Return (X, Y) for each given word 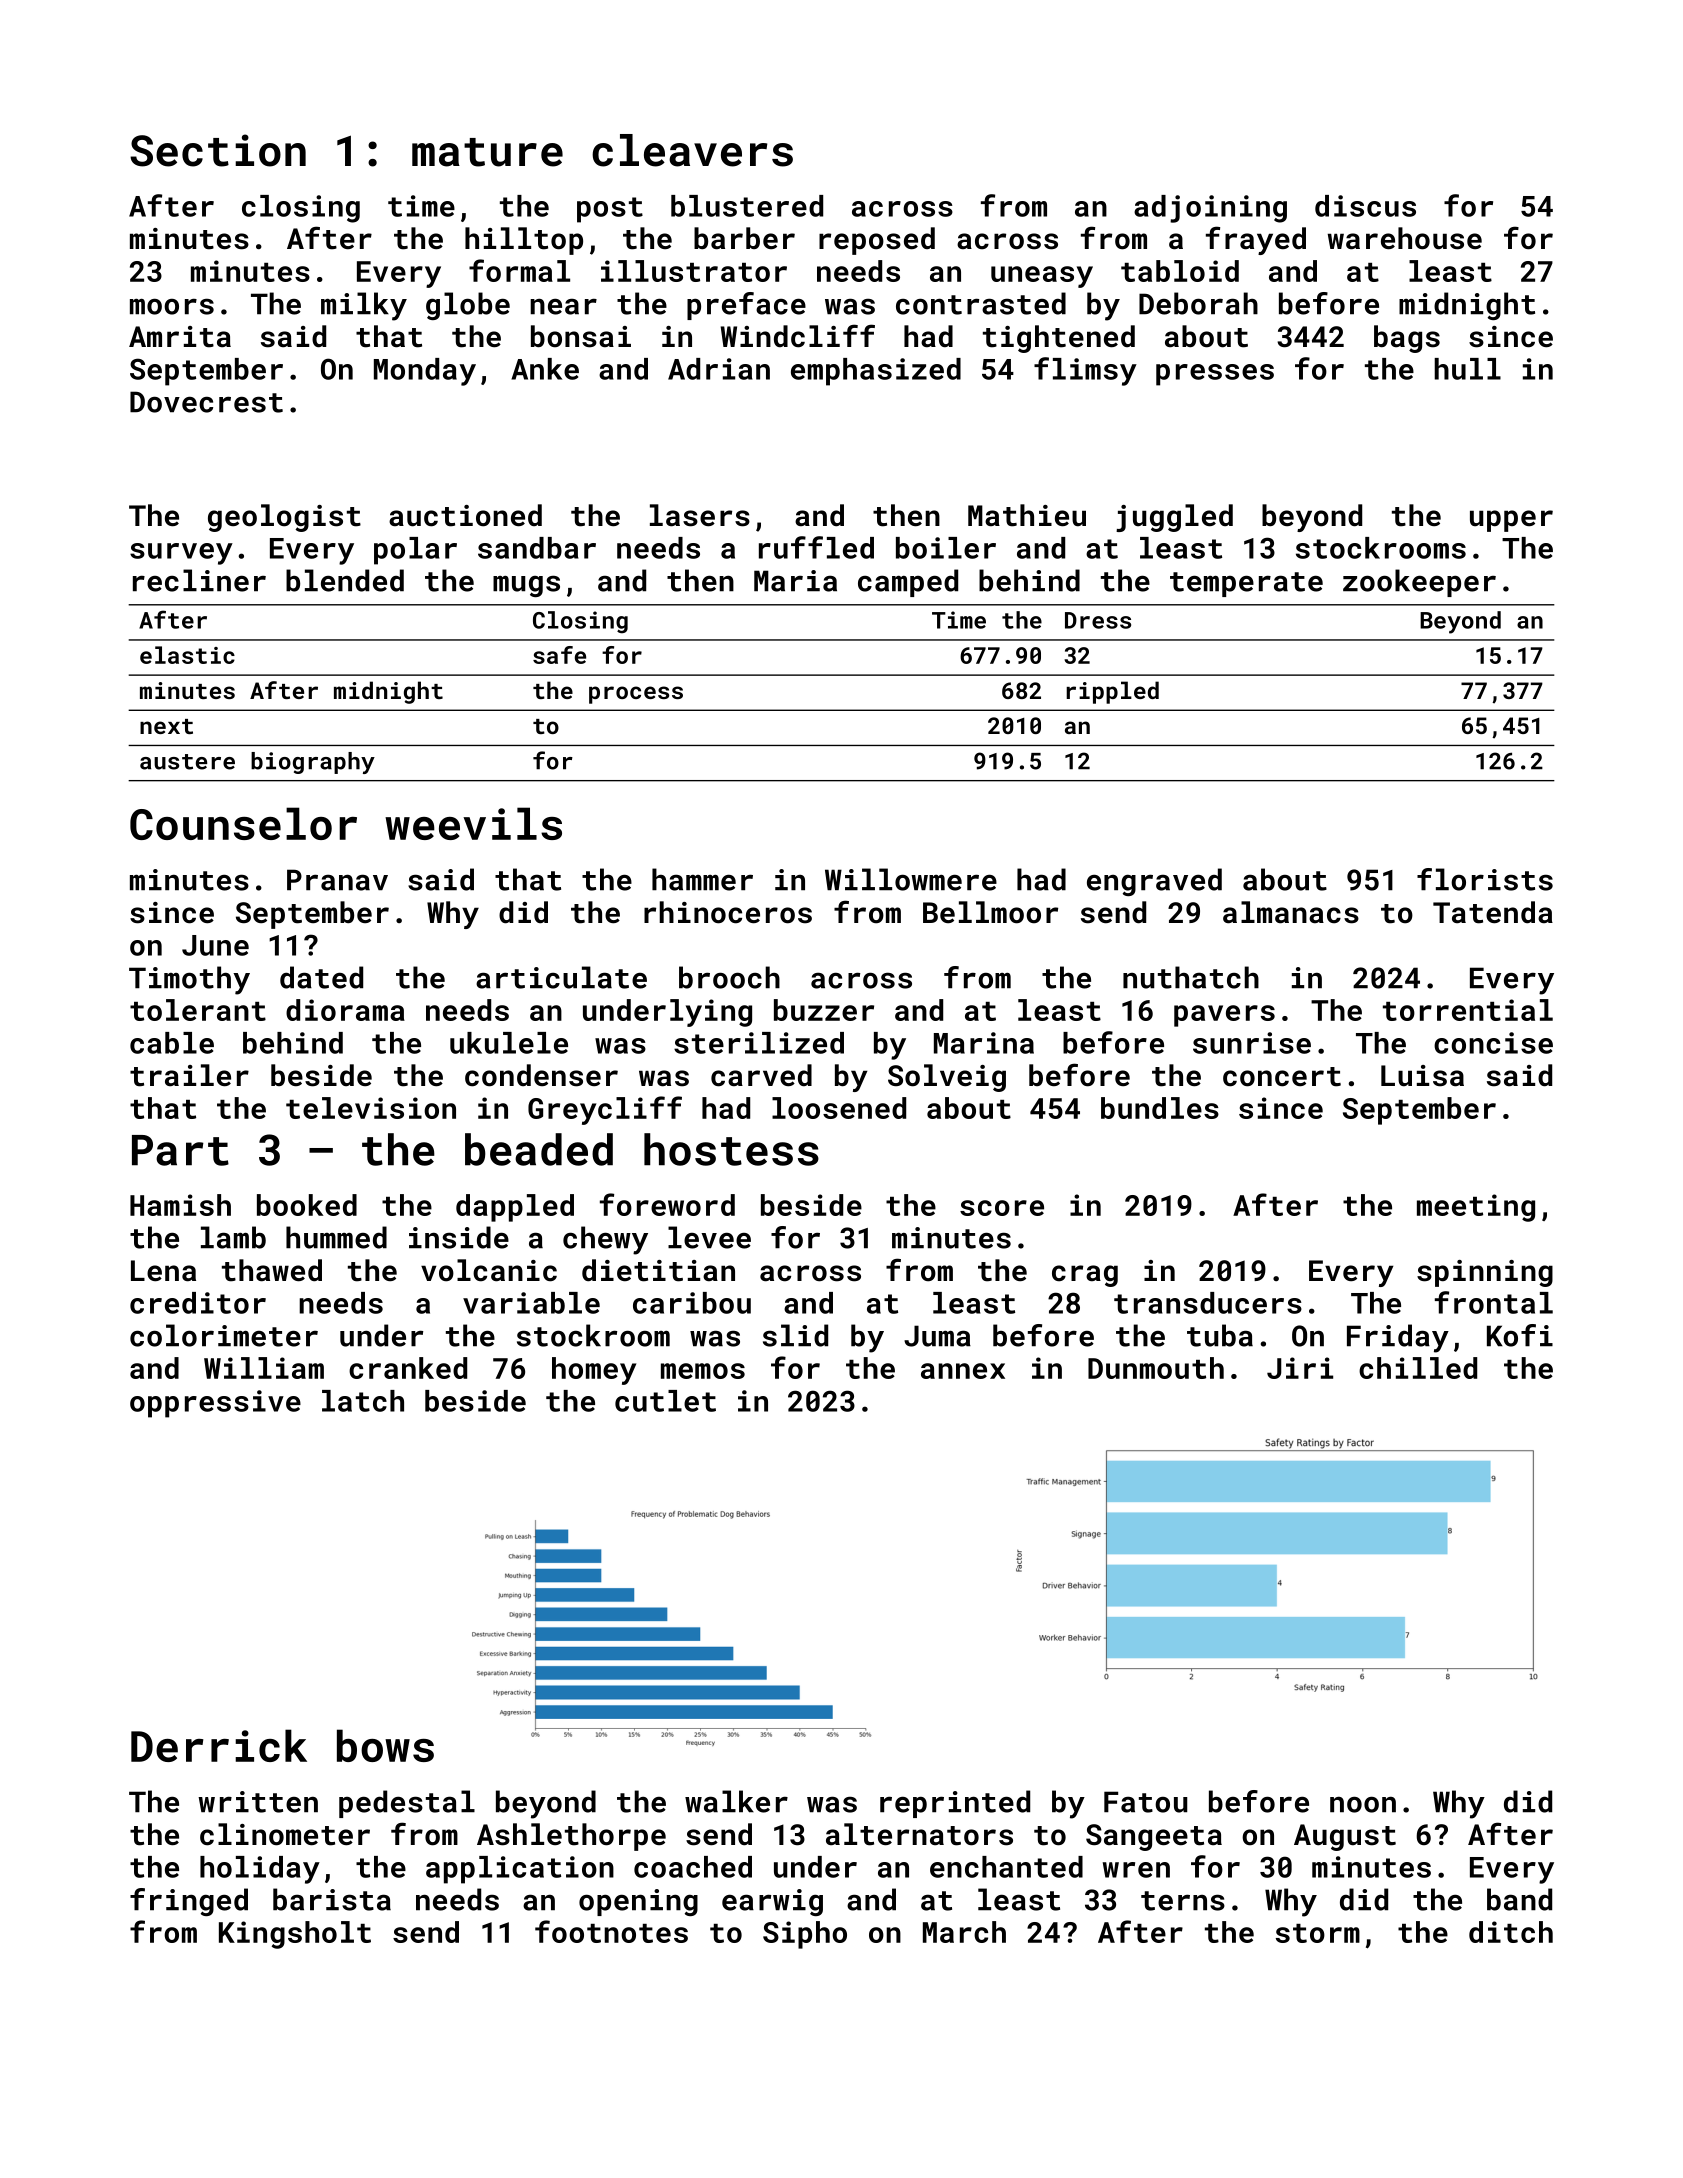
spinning (1485, 1273)
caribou (692, 1303)
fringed (189, 1902)
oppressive (215, 1404)
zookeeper (1419, 583)
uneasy (1042, 277)
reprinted (955, 1804)
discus (1365, 206)
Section (218, 150)
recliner (199, 580)
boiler (946, 548)
